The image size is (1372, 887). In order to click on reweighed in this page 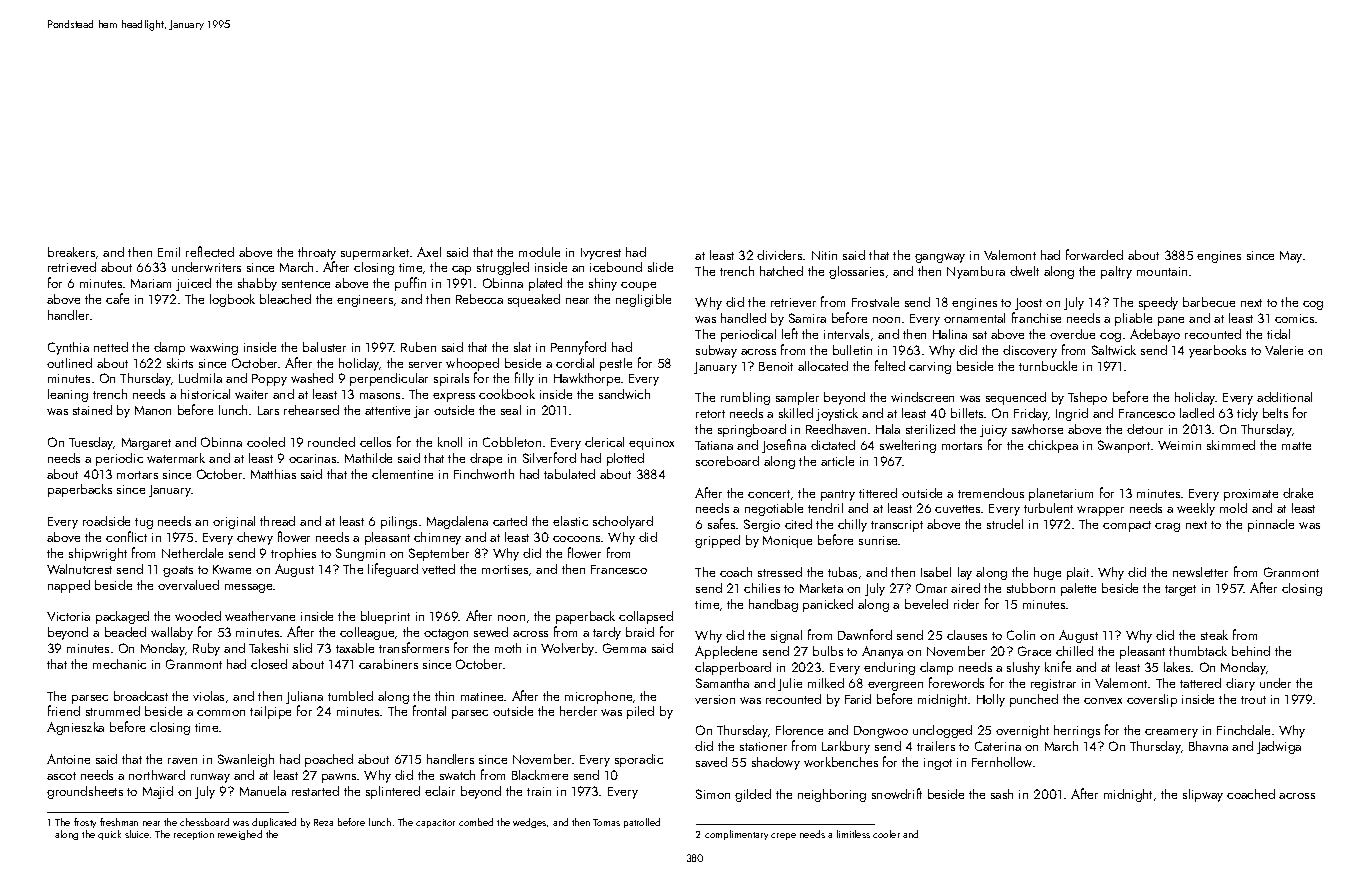, I will do `click(240, 835)`.
